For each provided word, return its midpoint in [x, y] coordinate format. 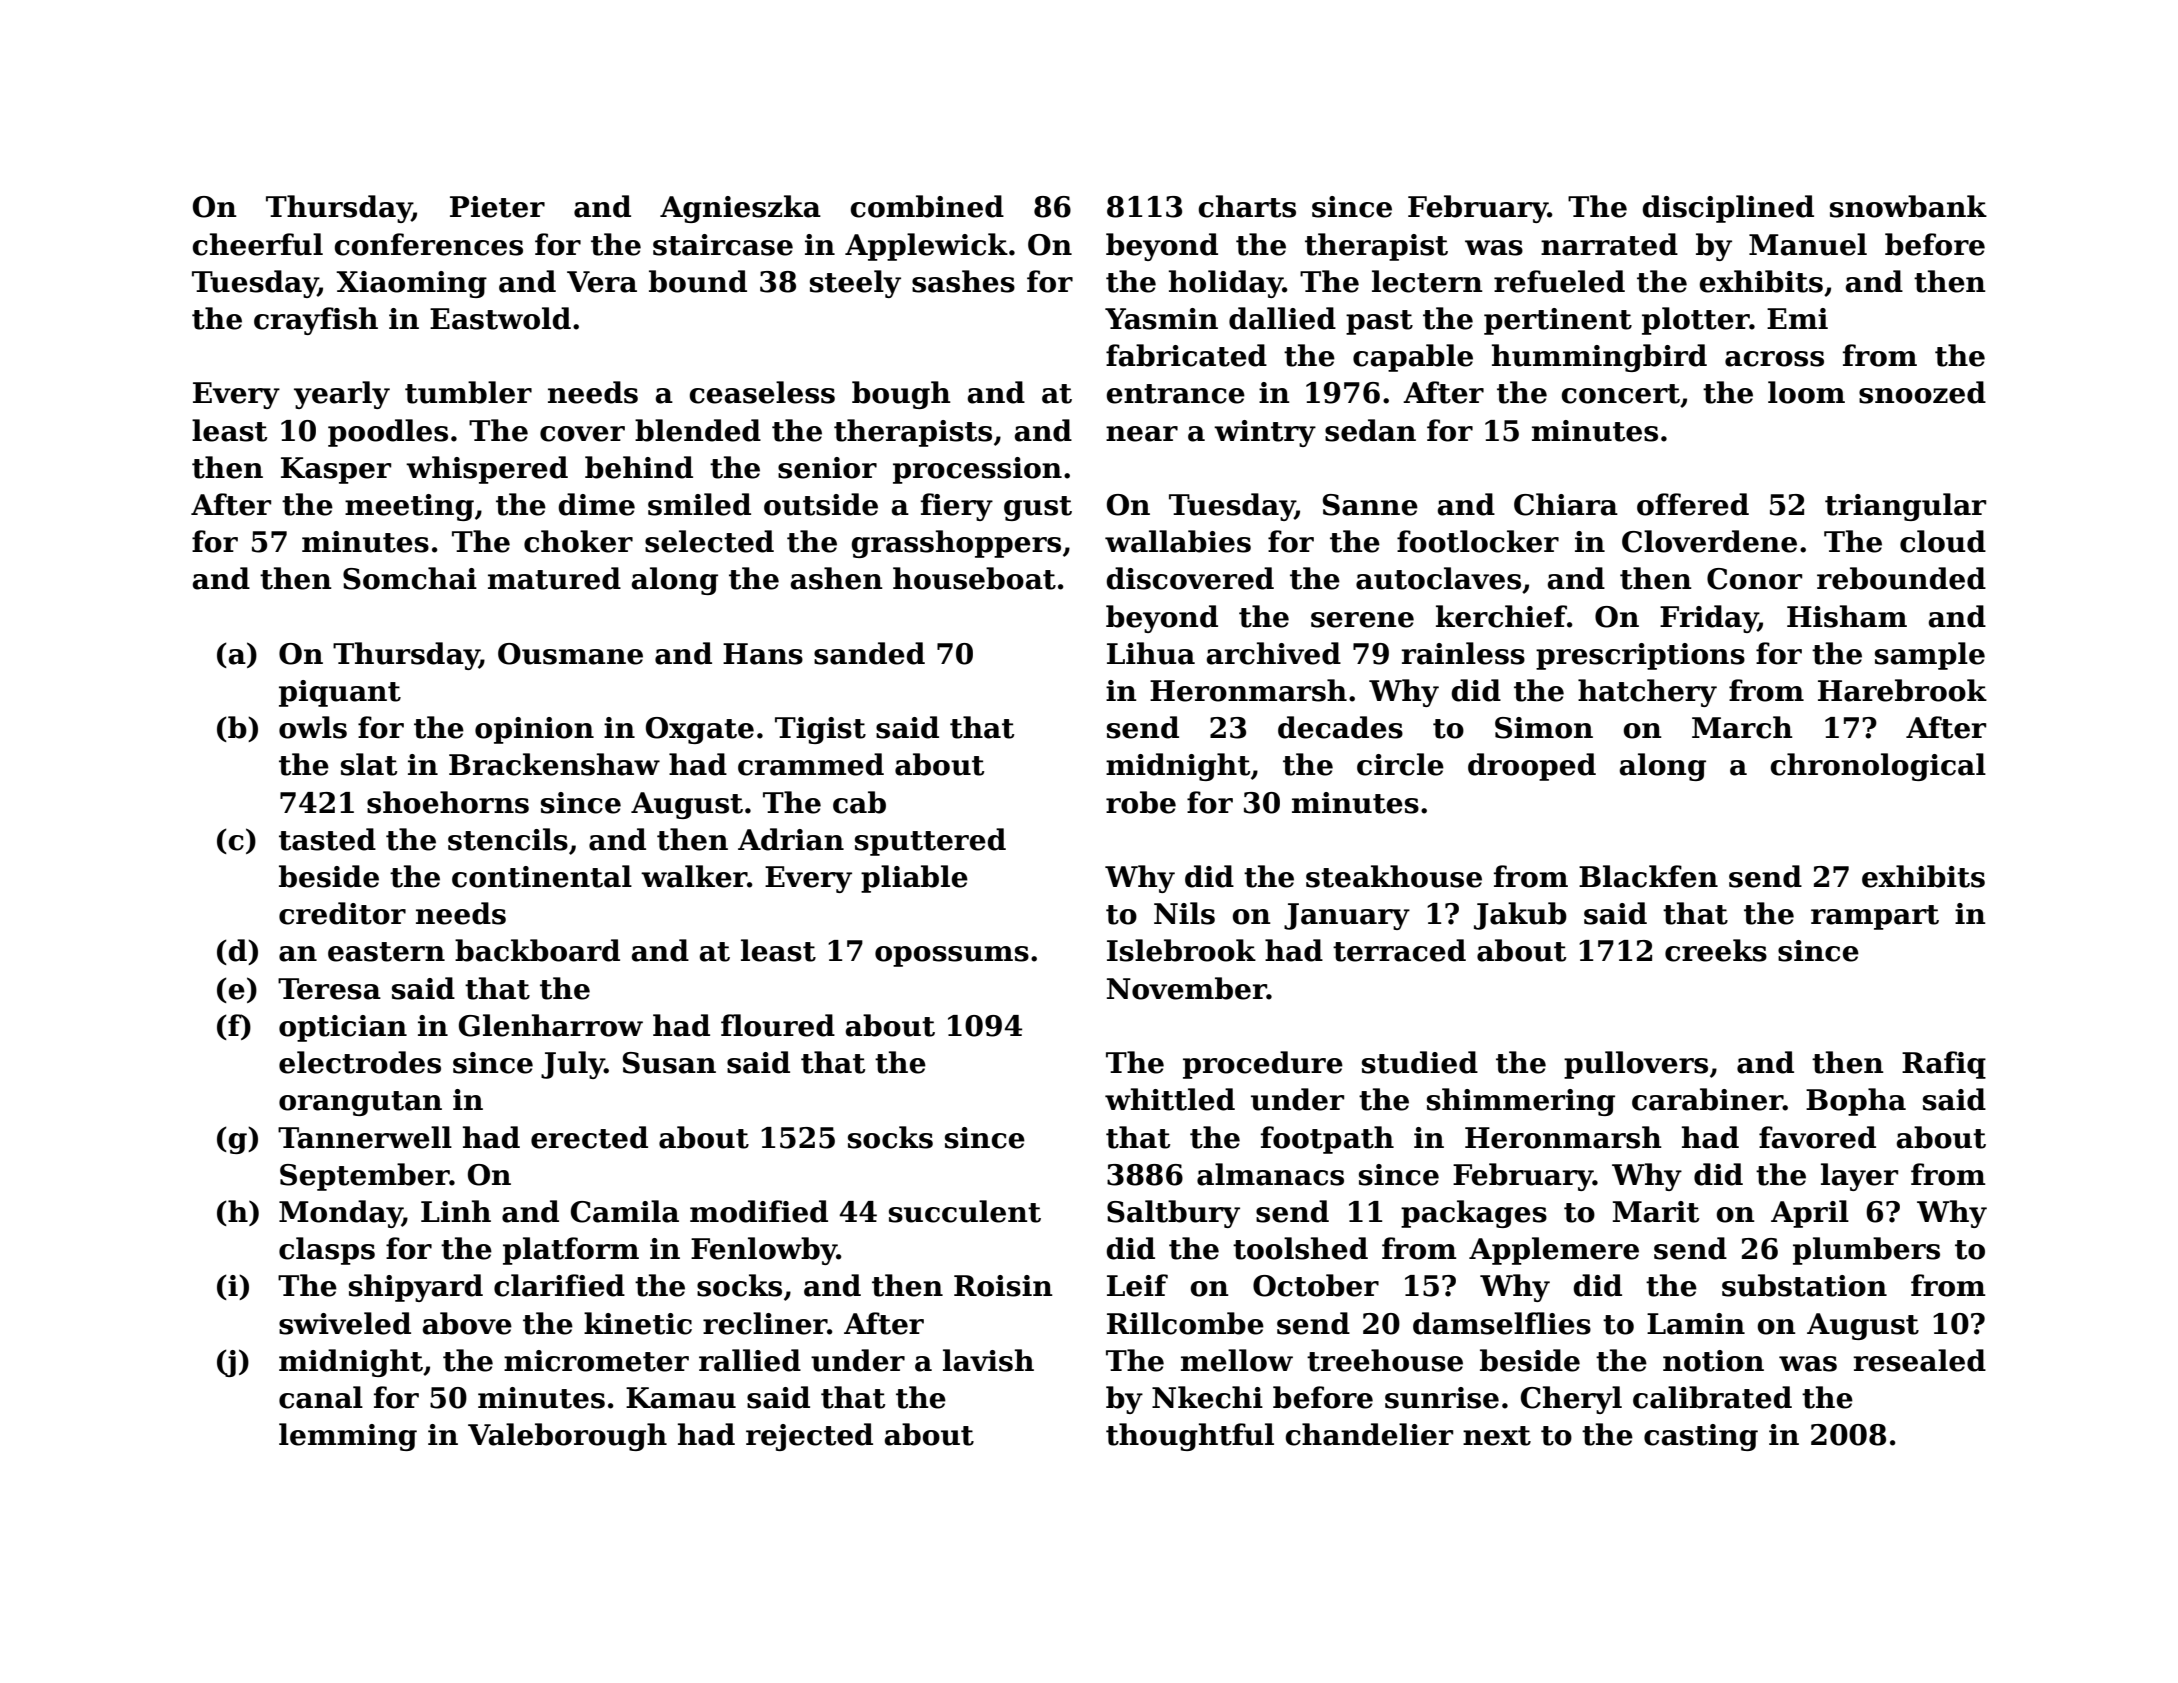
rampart [1875, 917]
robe [1141, 802]
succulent [965, 1211]
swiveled [345, 1323]
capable [1413, 358]
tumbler [468, 392]
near [1142, 434]
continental [542, 876]
